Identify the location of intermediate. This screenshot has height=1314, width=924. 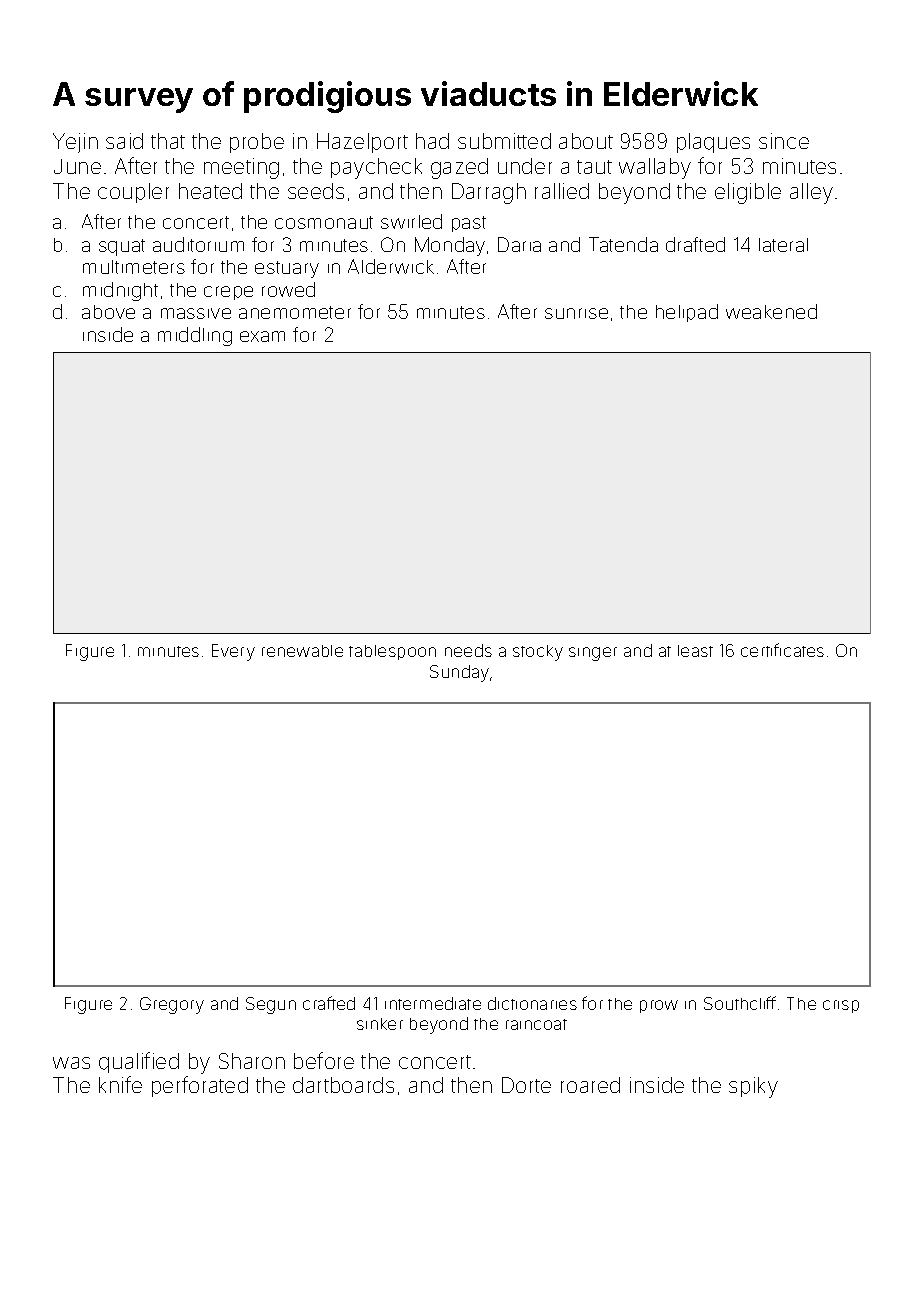
(433, 1003).
